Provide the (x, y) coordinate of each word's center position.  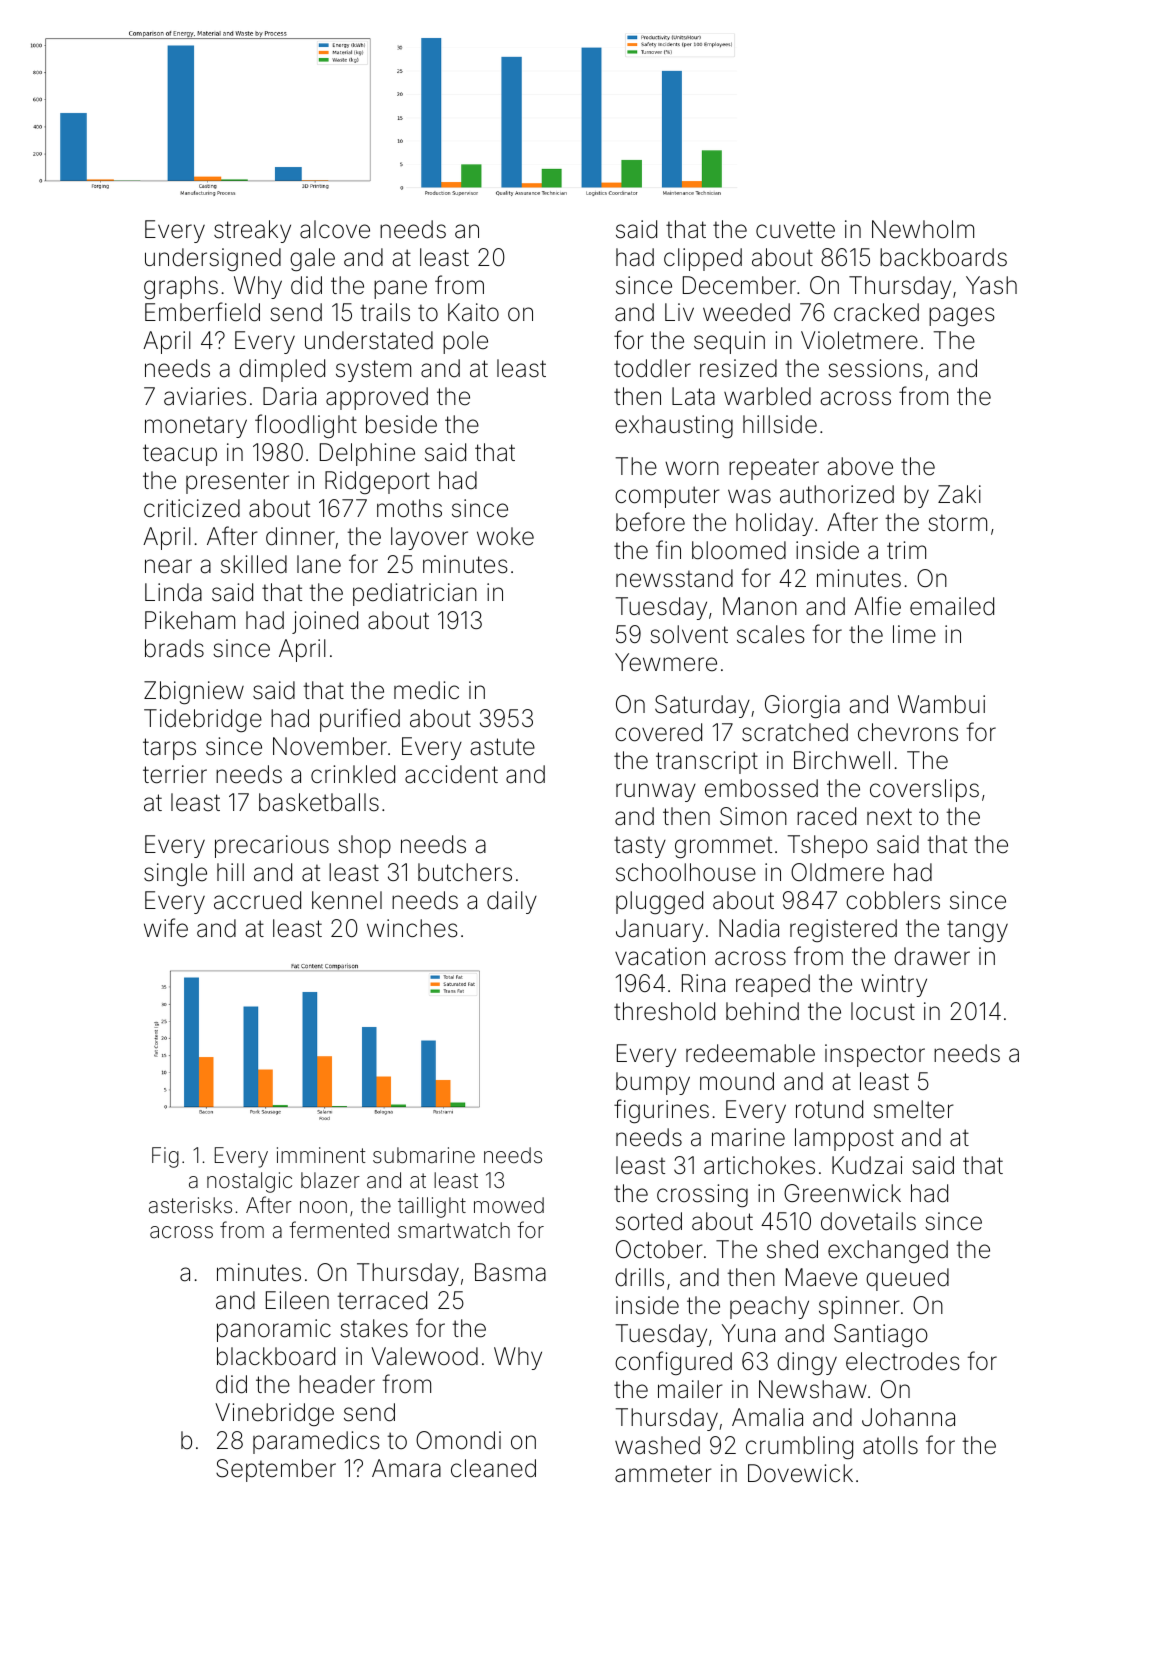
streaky (252, 231)
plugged (659, 902)
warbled (767, 396)
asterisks (190, 1205)
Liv (679, 312)
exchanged (888, 1251)
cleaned (493, 1468)
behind (762, 1011)
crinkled (353, 774)
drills (639, 1277)
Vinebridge (274, 1414)
